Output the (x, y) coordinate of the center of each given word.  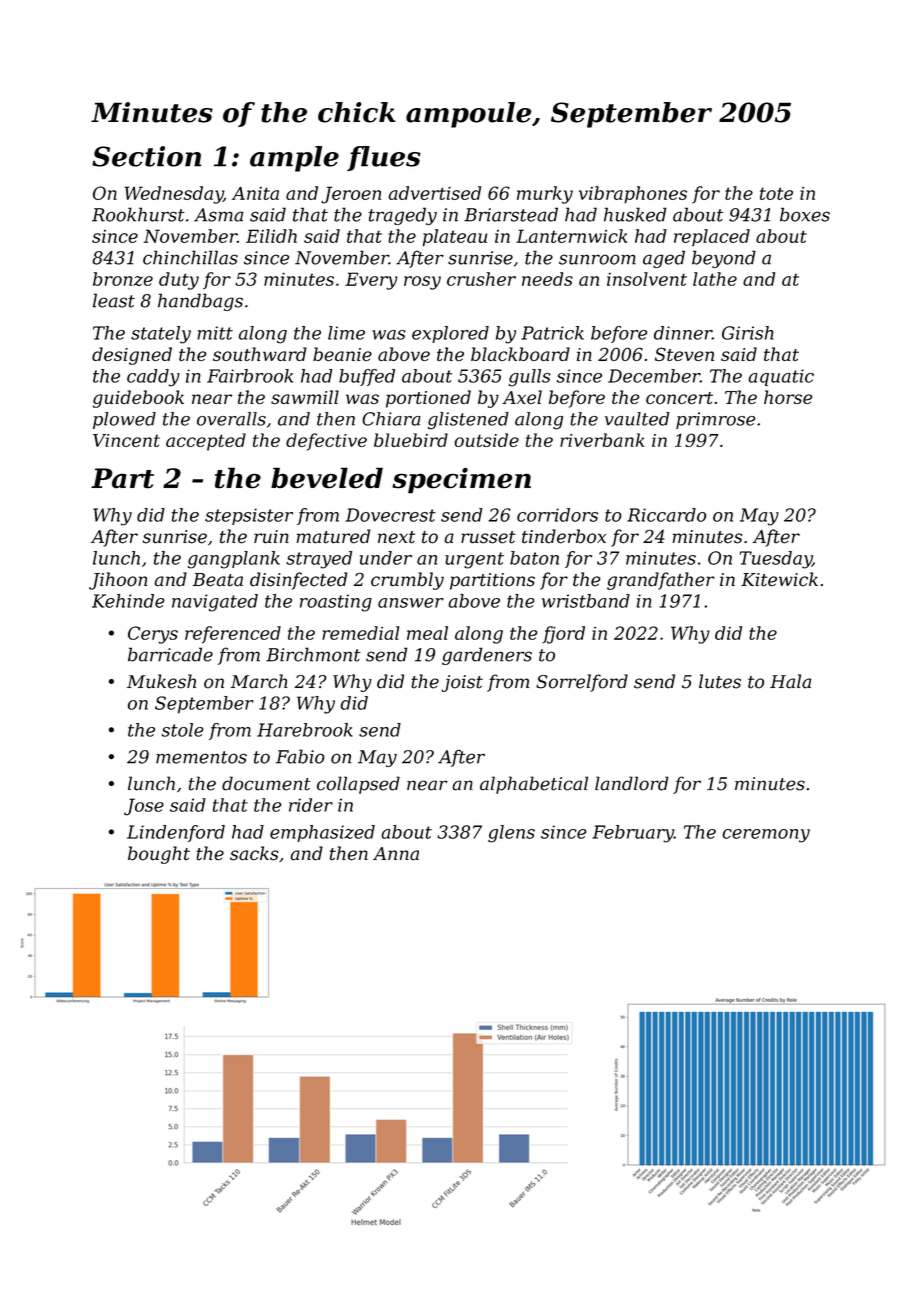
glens (511, 834)
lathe (715, 279)
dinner (683, 333)
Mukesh (161, 681)
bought (159, 855)
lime (346, 333)
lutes (720, 681)
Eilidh (271, 236)
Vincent (126, 440)
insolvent (647, 279)
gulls (530, 378)
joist (462, 683)
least (114, 300)
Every (371, 281)
